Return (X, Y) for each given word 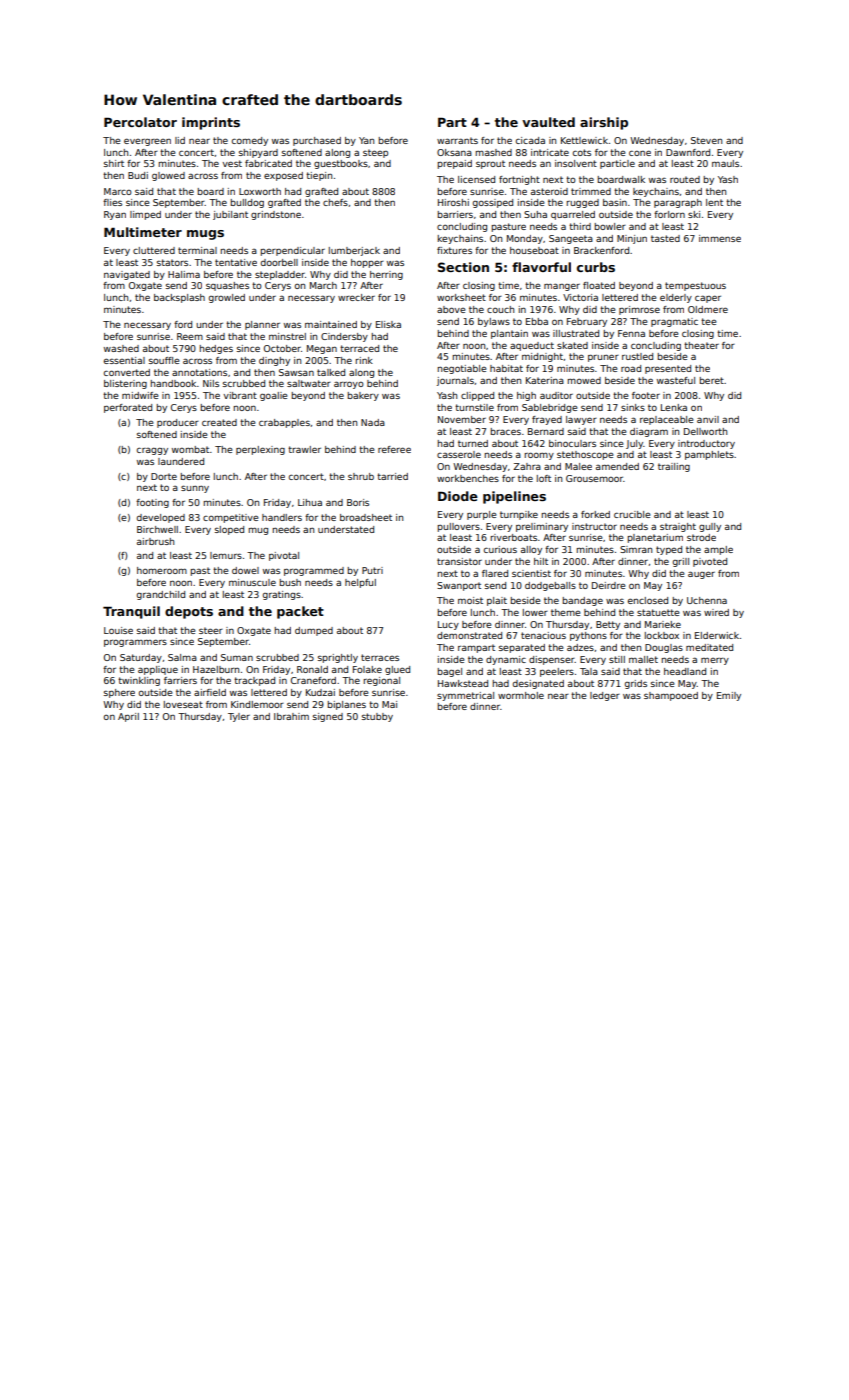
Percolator (140, 122)
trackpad (254, 681)
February (587, 322)
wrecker (356, 297)
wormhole (521, 695)
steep (375, 153)
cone (640, 153)
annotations (199, 372)
